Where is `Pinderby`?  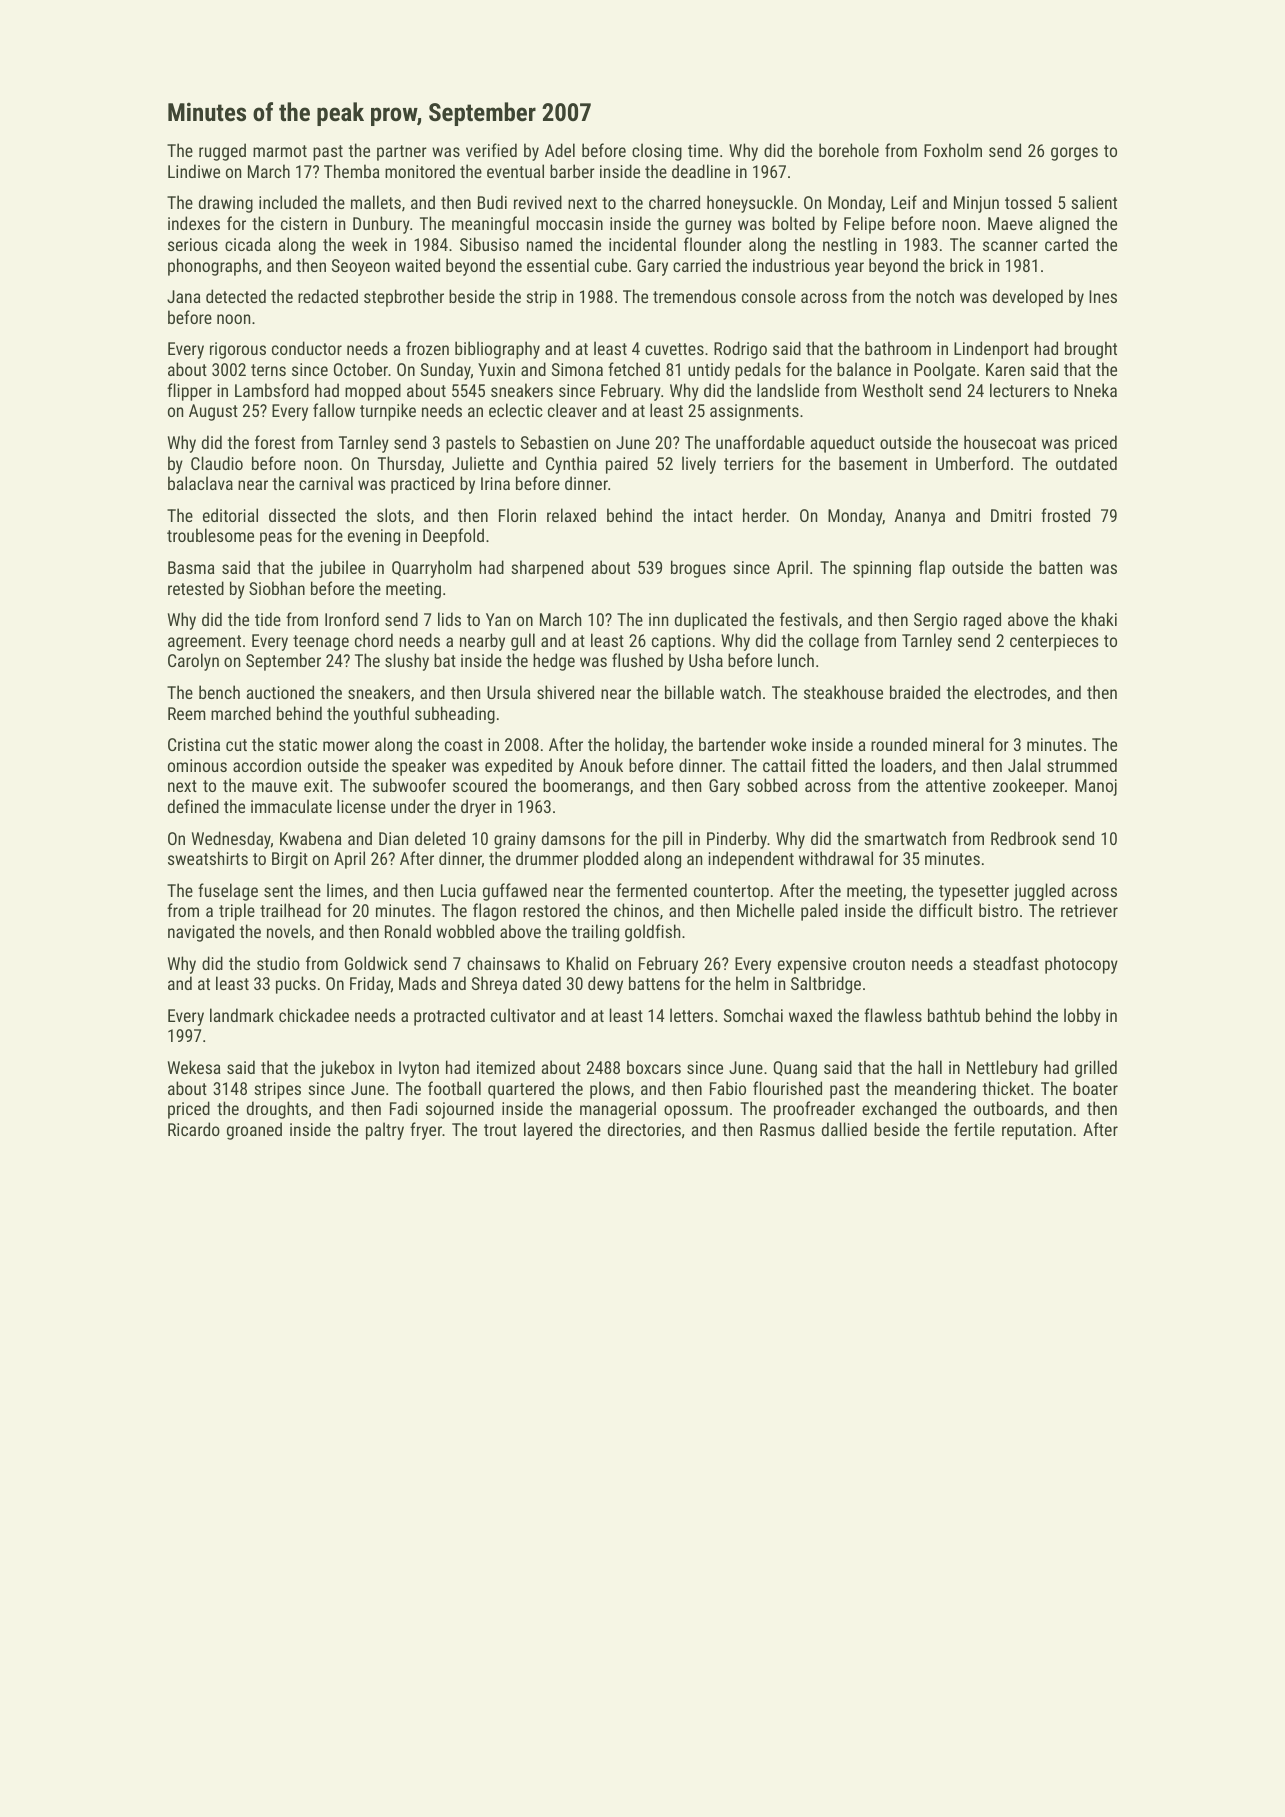
Pinderby is located at coordinates (737, 840).
